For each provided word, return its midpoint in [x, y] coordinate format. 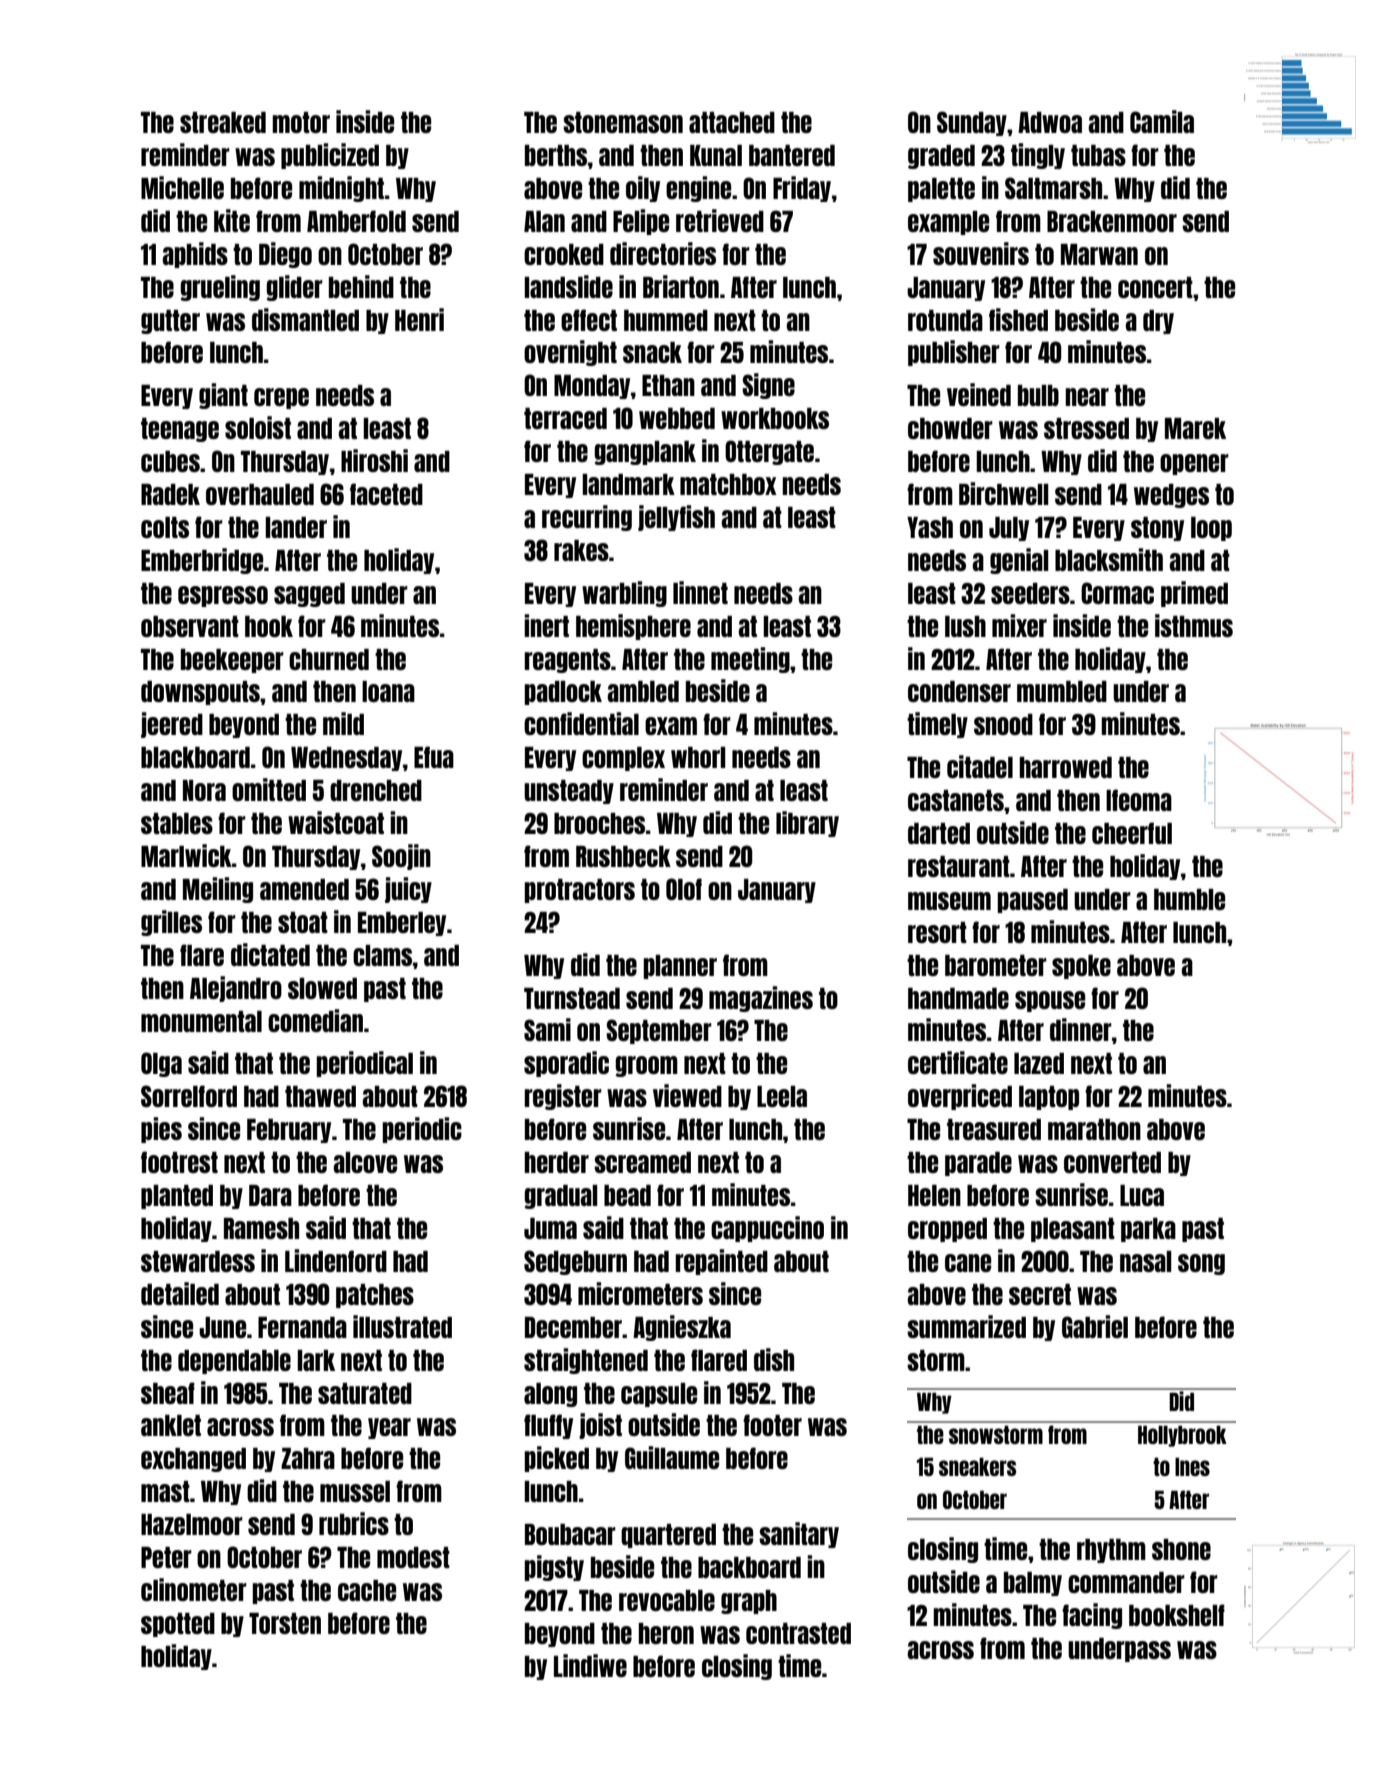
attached [732, 122]
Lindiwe [590, 1665]
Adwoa [1050, 122]
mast [165, 1491]
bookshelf [1177, 1615]
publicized [330, 156]
